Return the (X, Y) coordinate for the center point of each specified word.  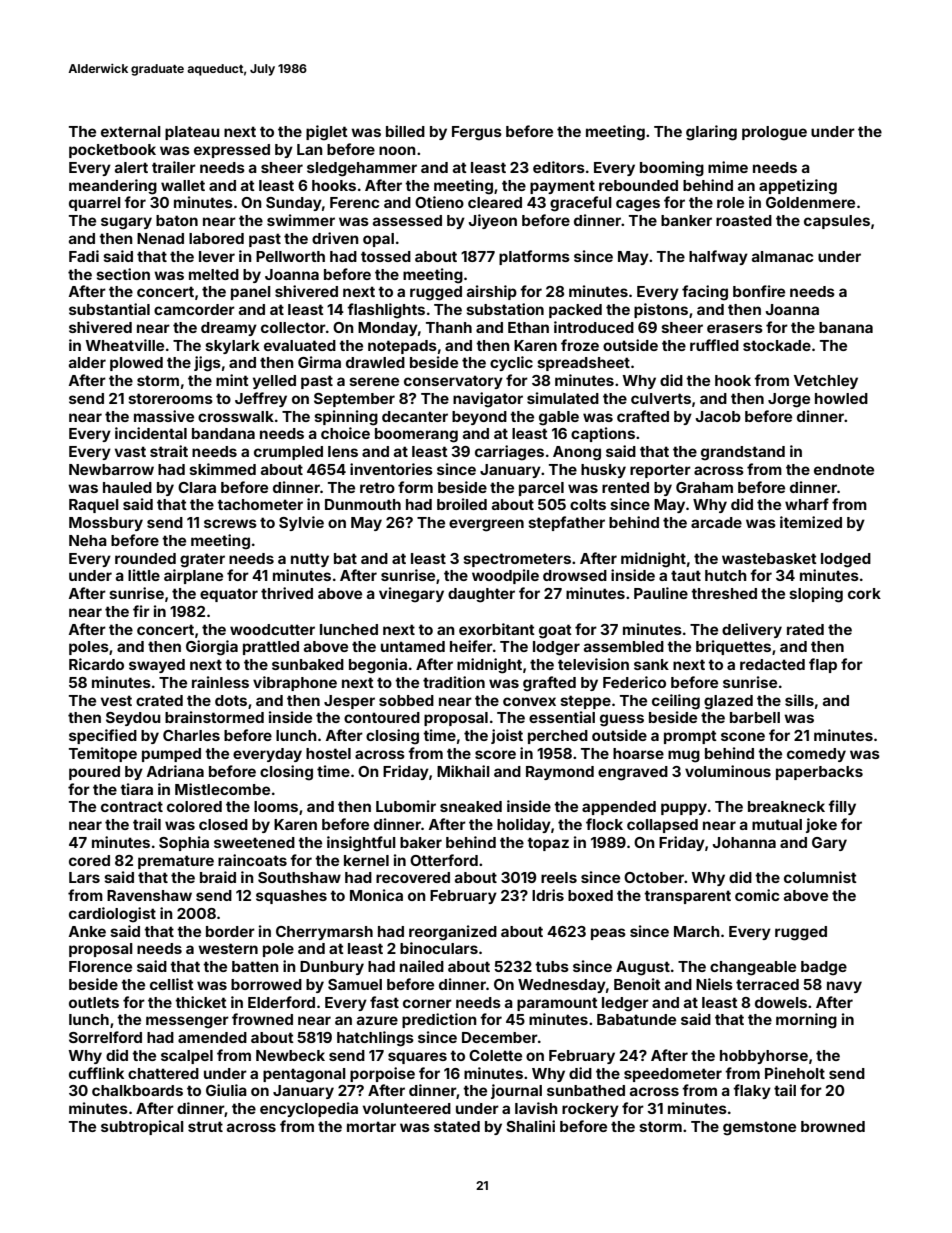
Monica (376, 895)
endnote (844, 469)
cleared (495, 202)
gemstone (759, 1128)
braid (218, 877)
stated (457, 1126)
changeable (753, 968)
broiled (462, 504)
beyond (479, 418)
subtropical (142, 1127)
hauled (127, 487)
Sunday (294, 204)
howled (841, 398)
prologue (774, 133)
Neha (88, 540)
